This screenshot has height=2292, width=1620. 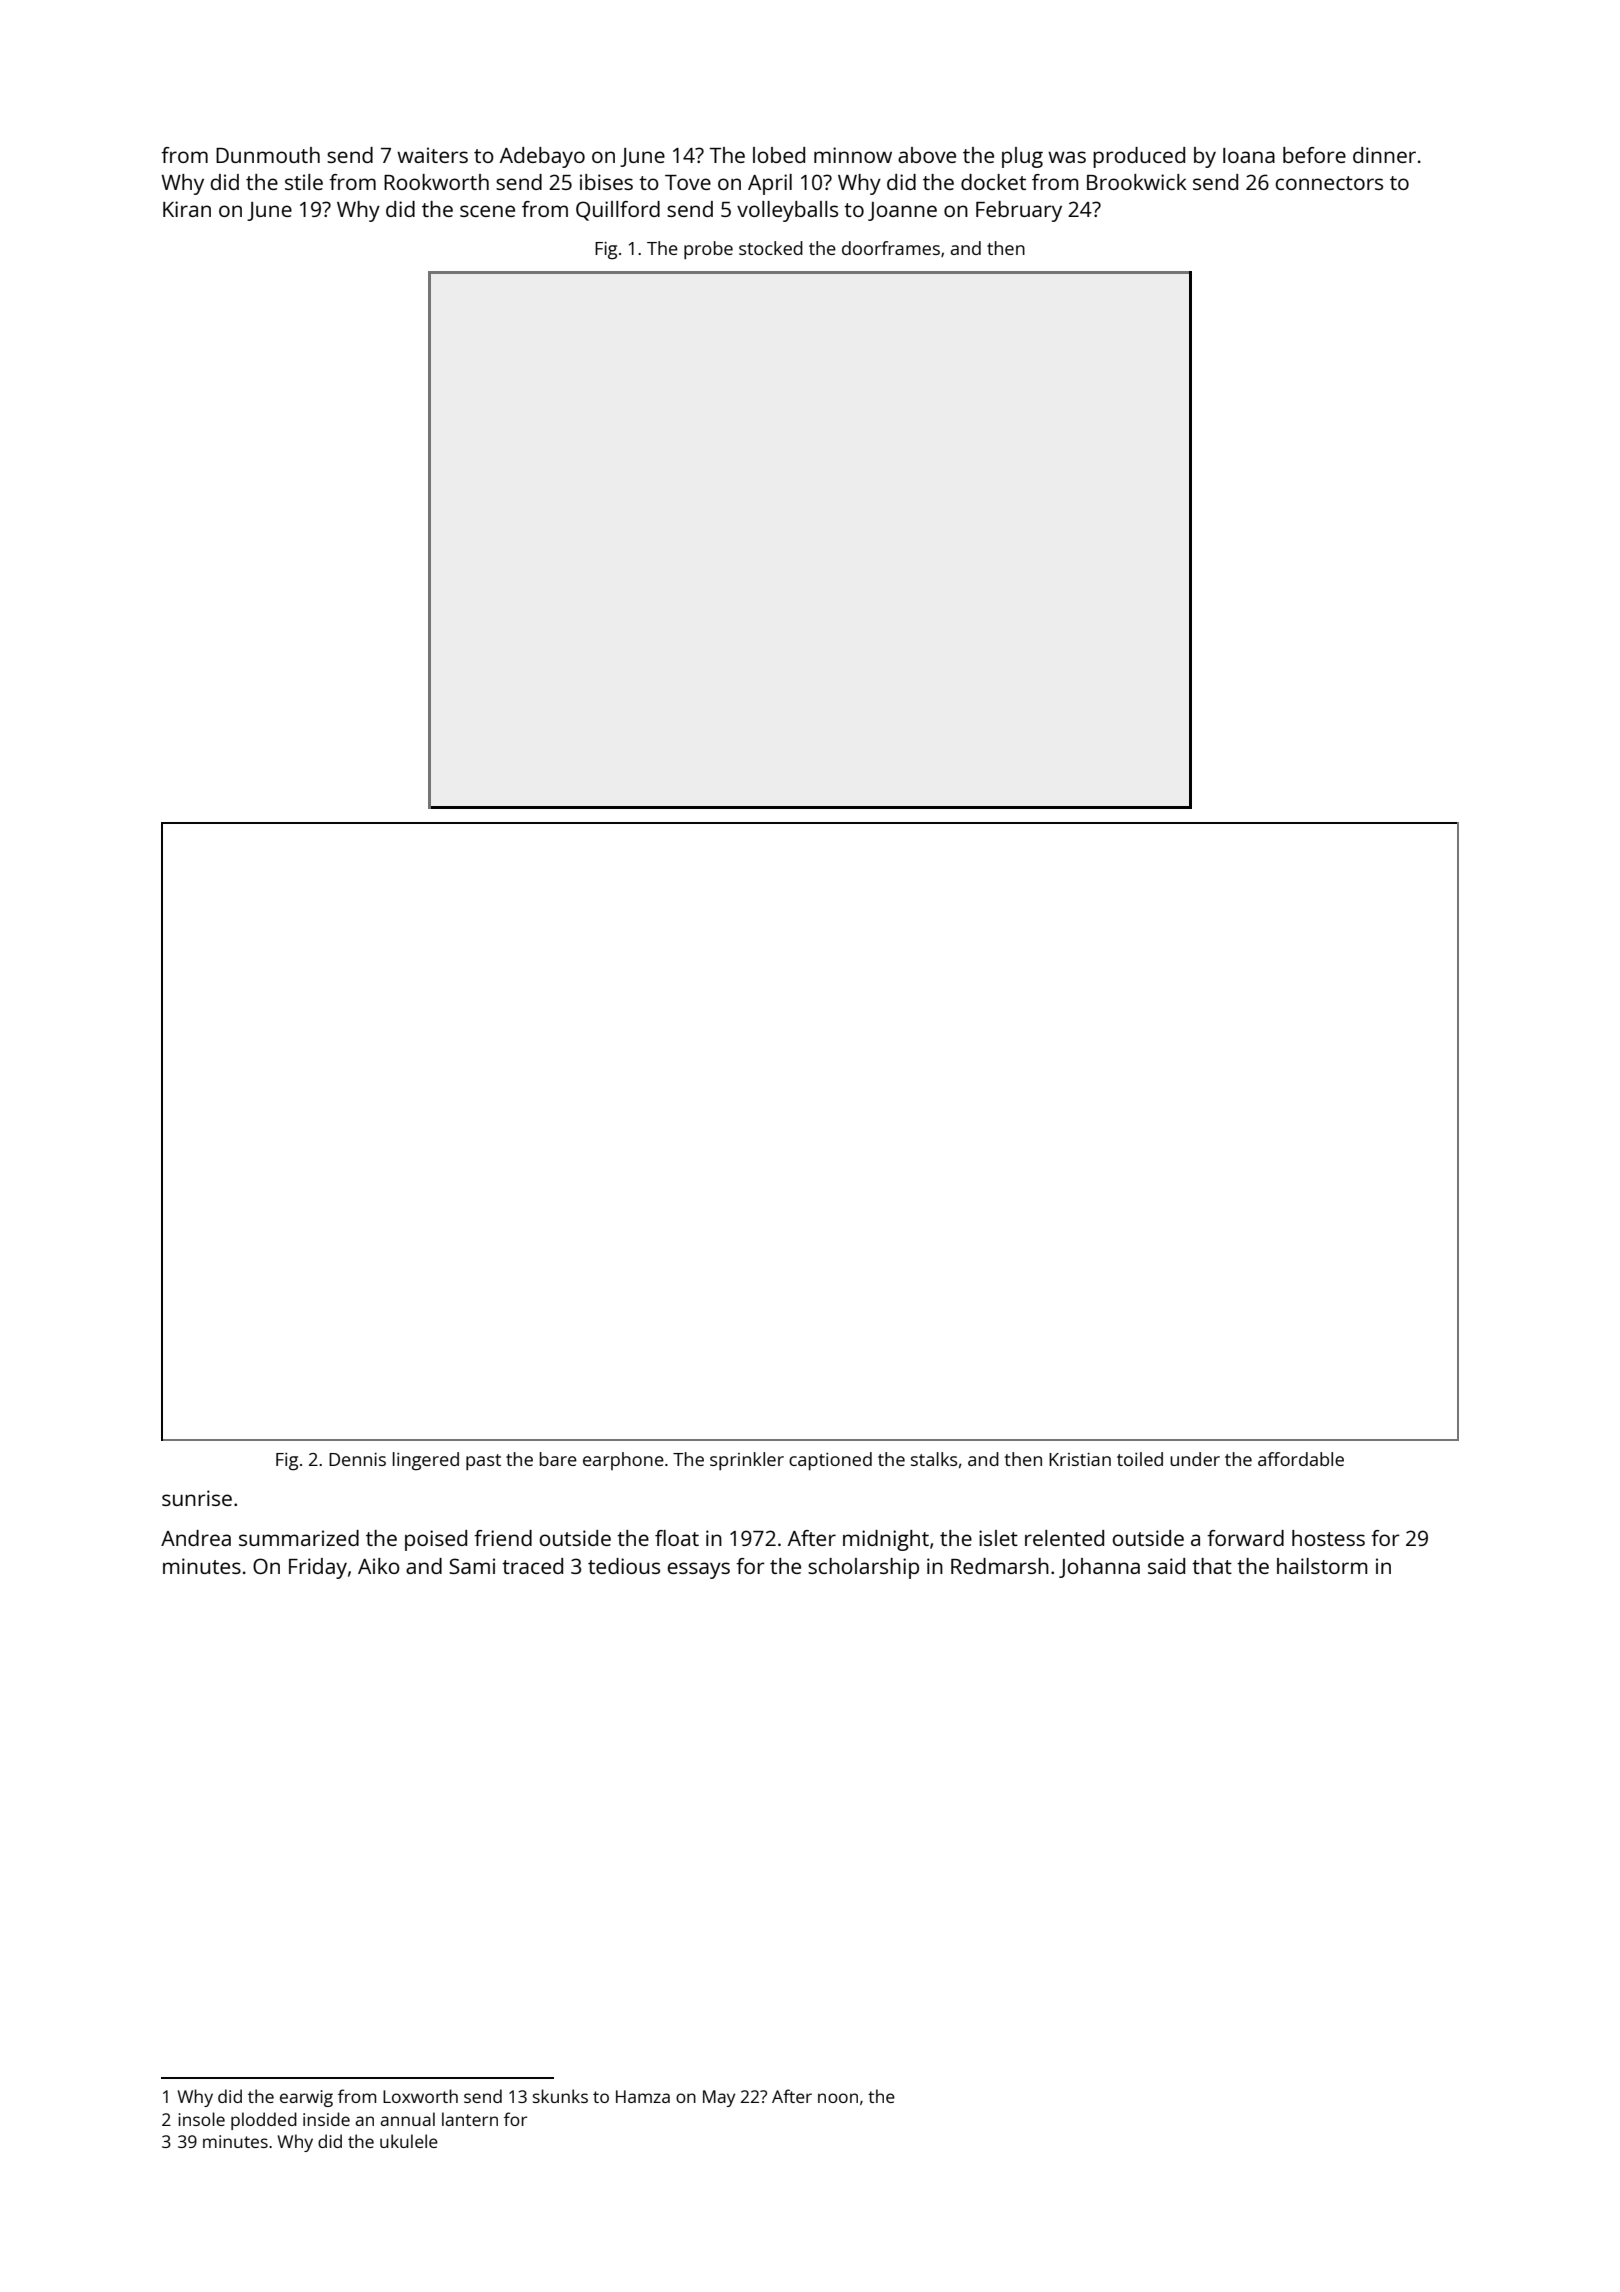 I want to click on ibises, so click(x=606, y=182).
